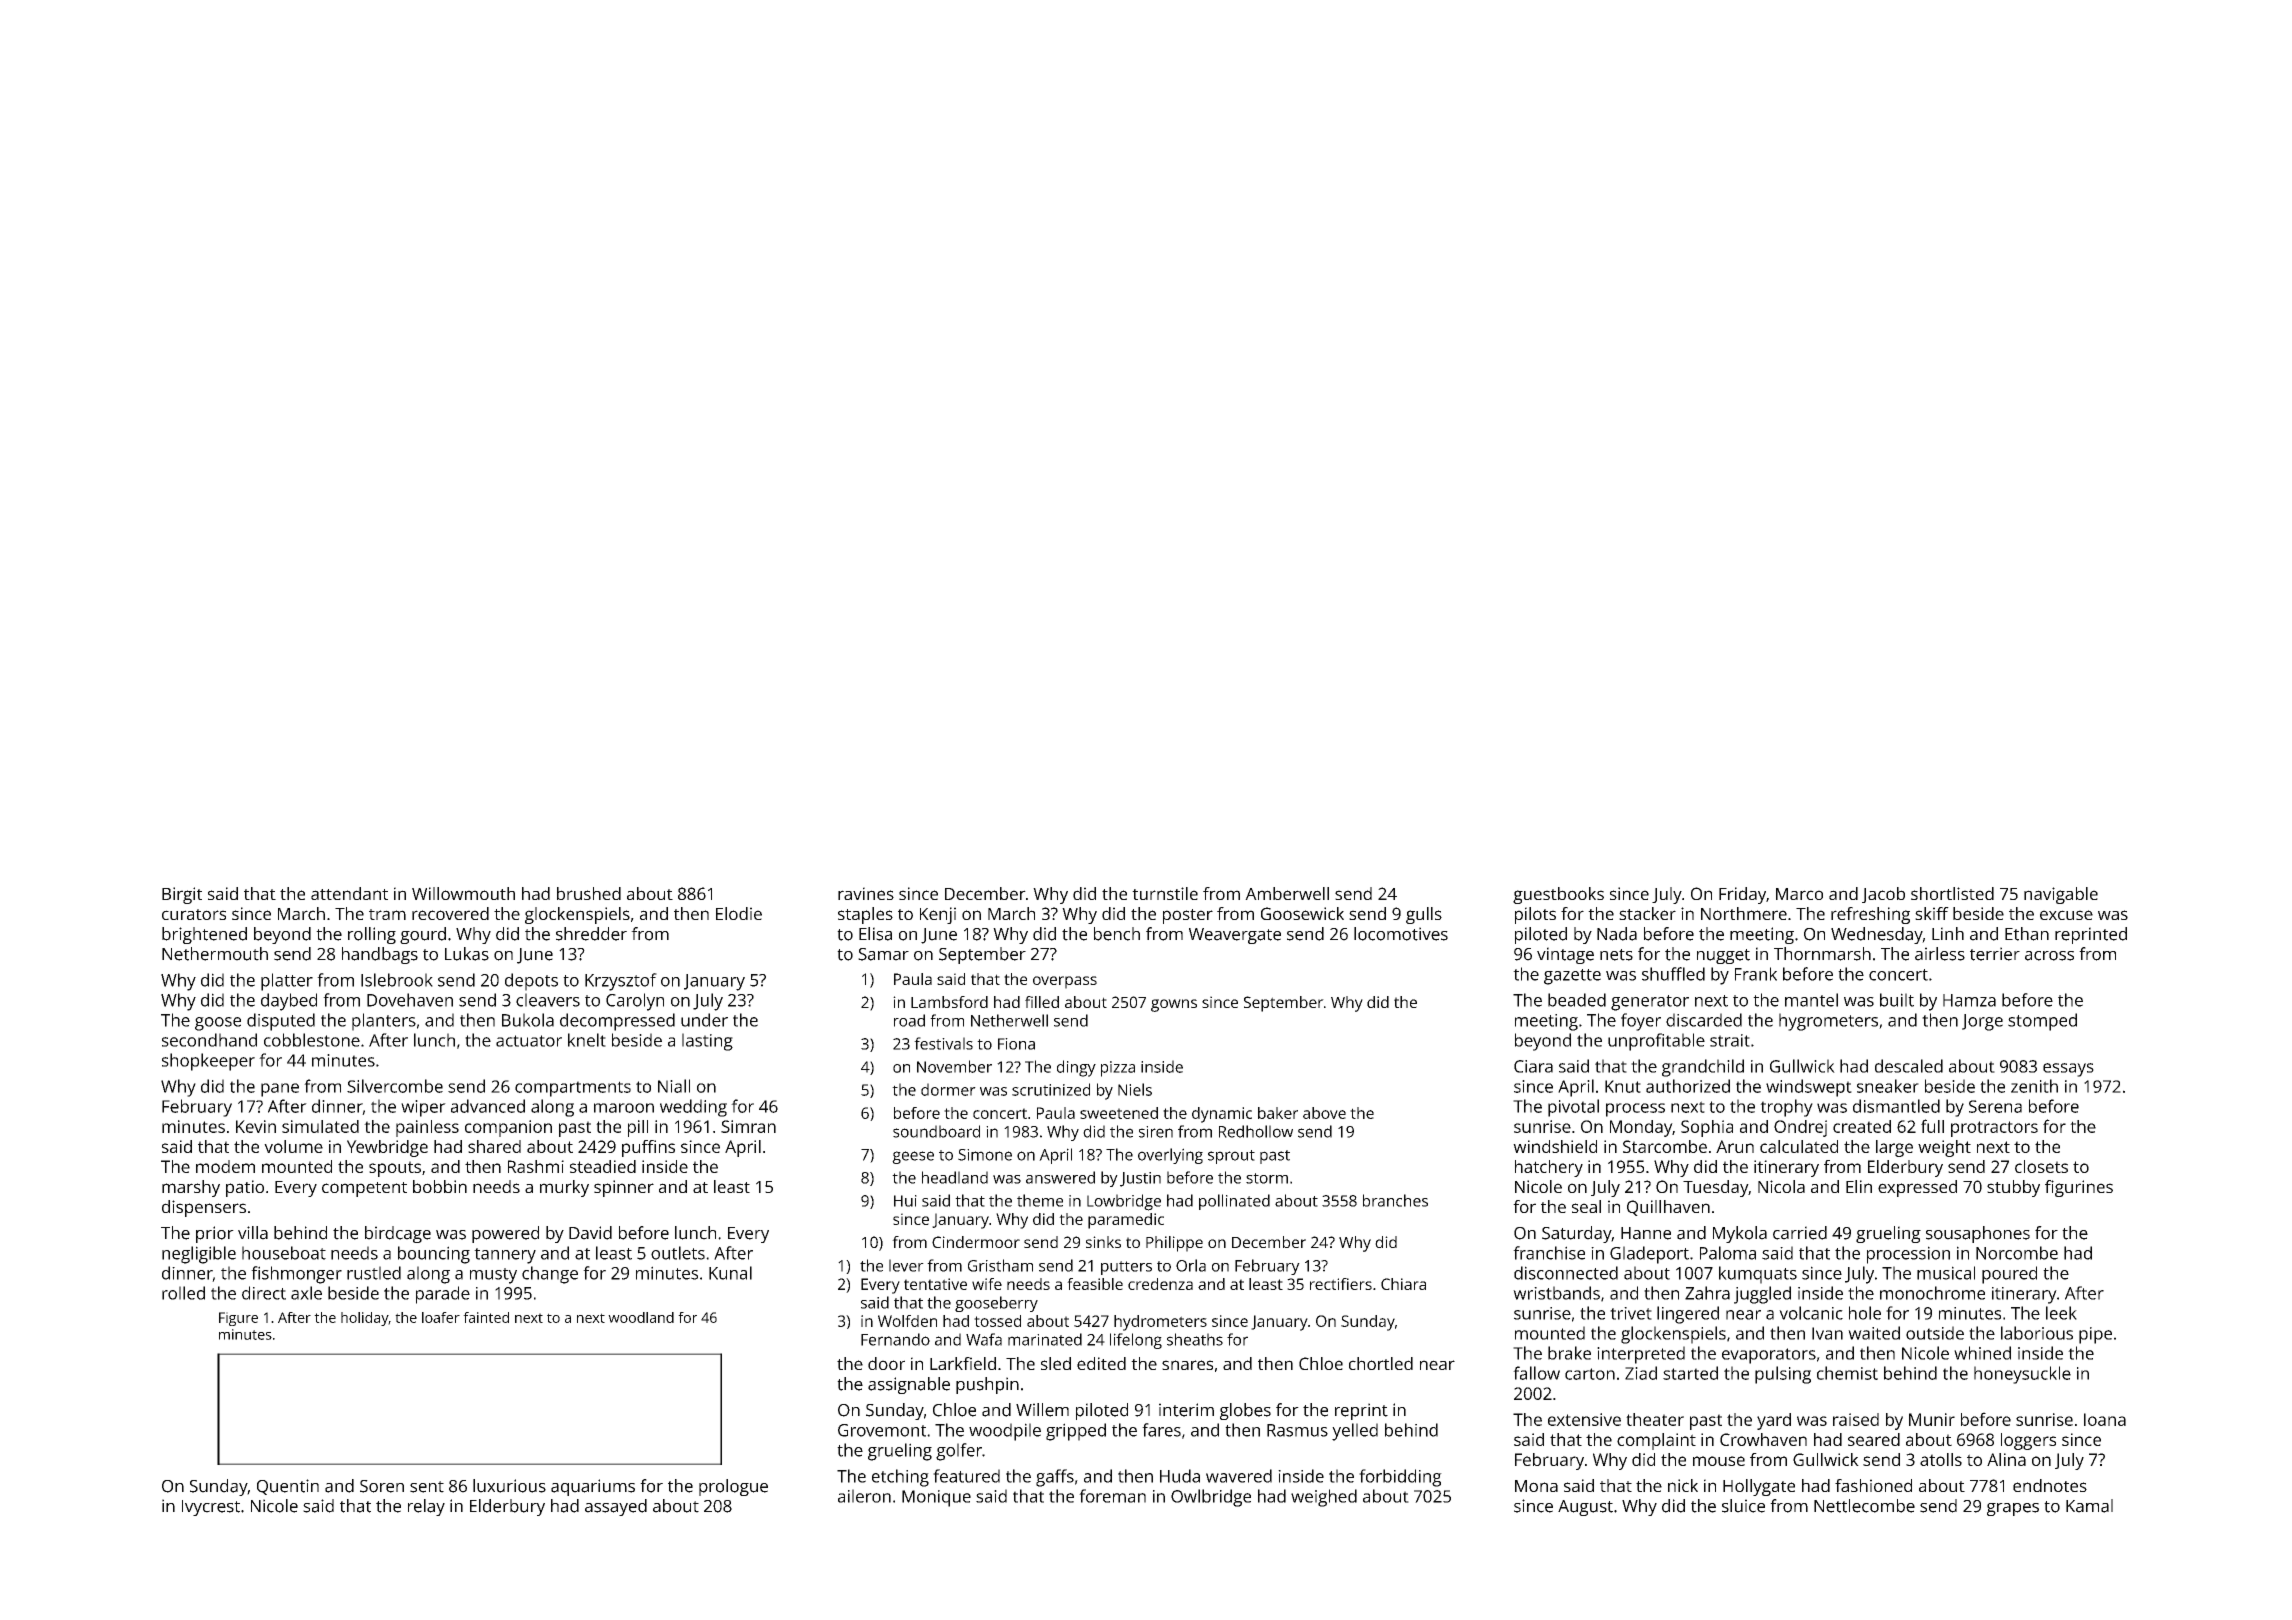  Describe the element at coordinates (443, 1295) in the screenshot. I see `parade` at that location.
